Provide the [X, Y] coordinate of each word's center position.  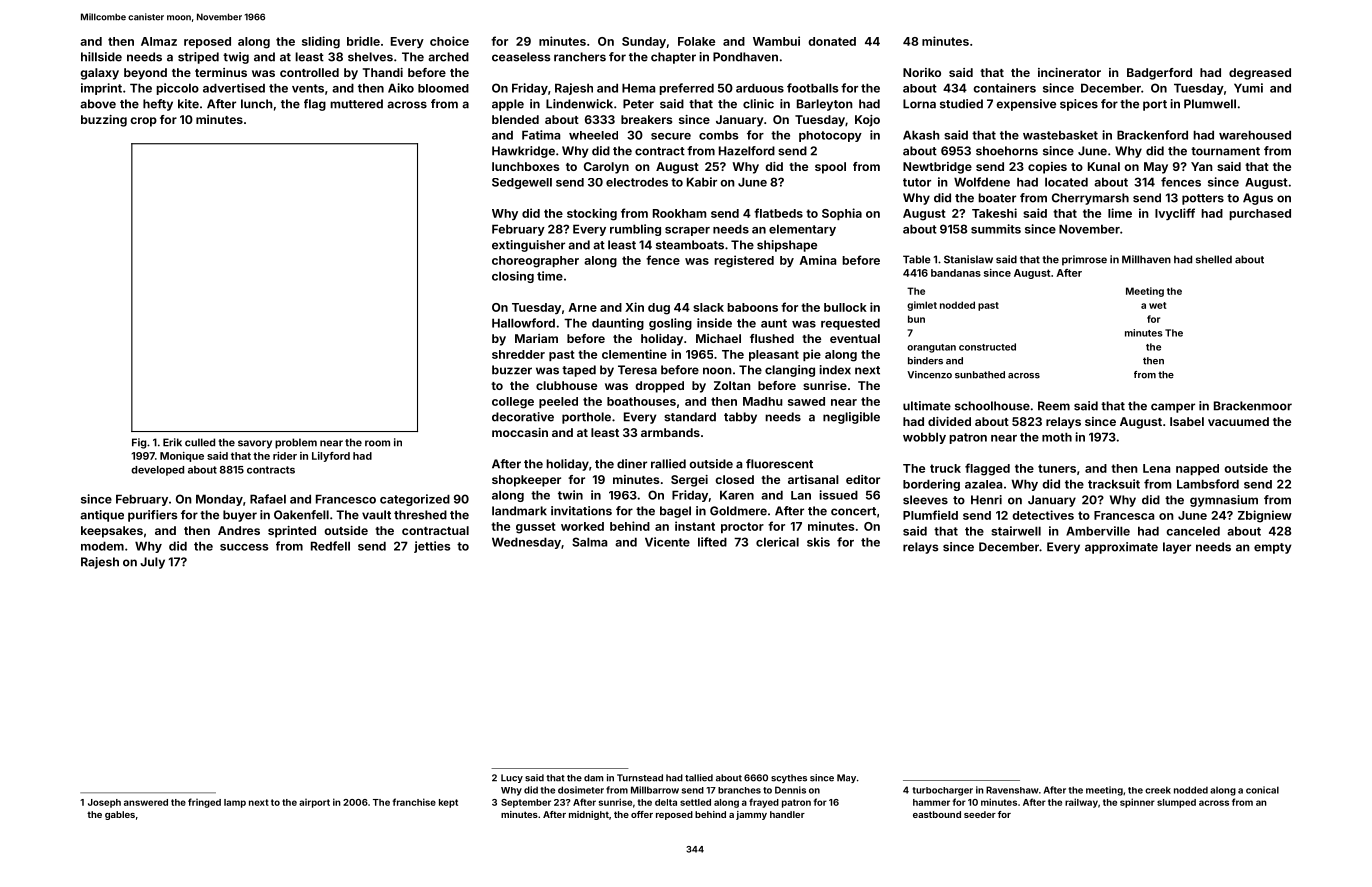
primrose [1084, 260]
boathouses [641, 401]
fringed [204, 803]
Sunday [644, 42]
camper [1173, 408]
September [526, 803]
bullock [845, 307]
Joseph [104, 803]
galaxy [99, 74]
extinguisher [528, 246]
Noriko [922, 72]
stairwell [1016, 531]
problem [296, 443]
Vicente [667, 542]
